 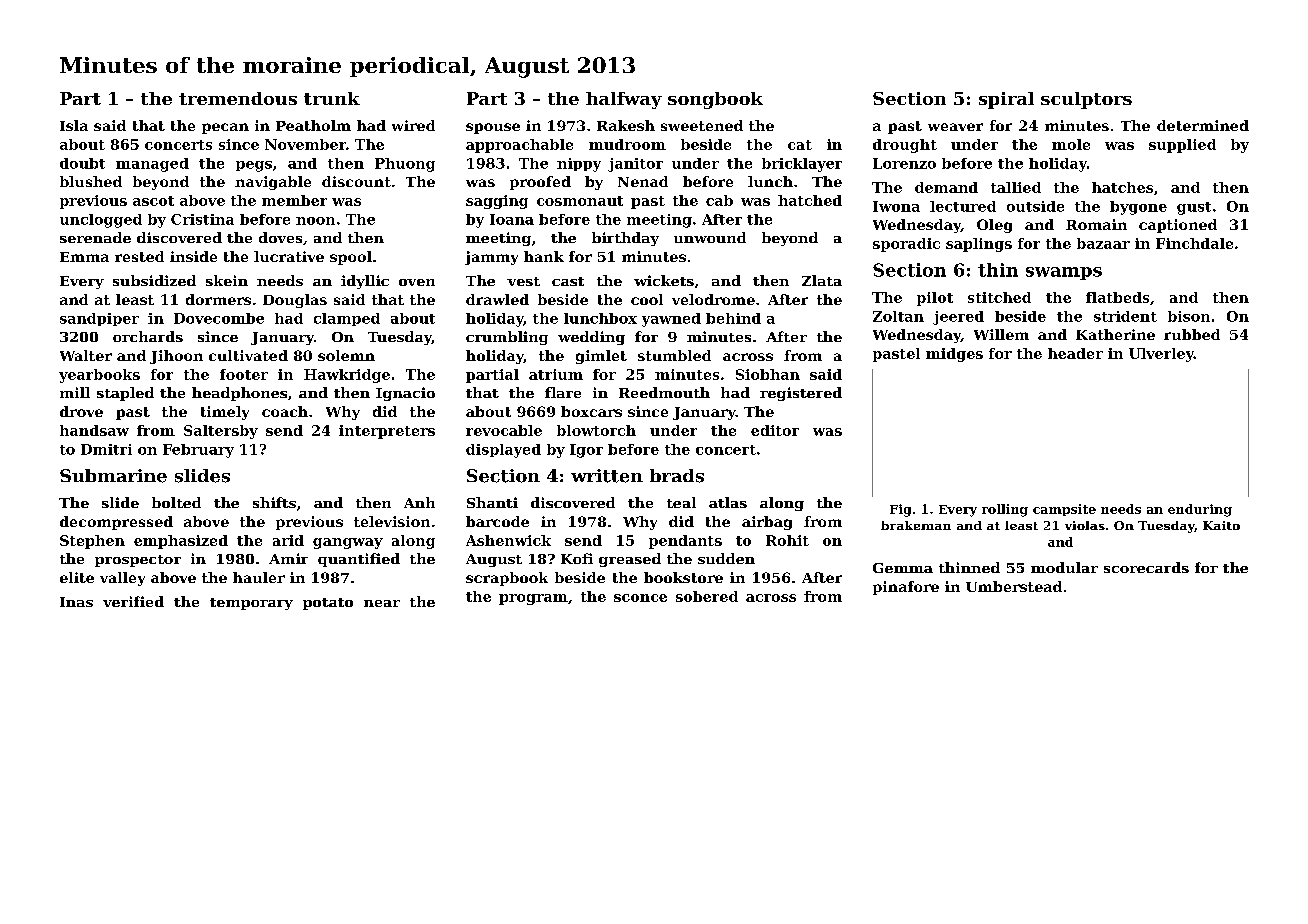 I want to click on Dmitri, so click(x=106, y=449).
